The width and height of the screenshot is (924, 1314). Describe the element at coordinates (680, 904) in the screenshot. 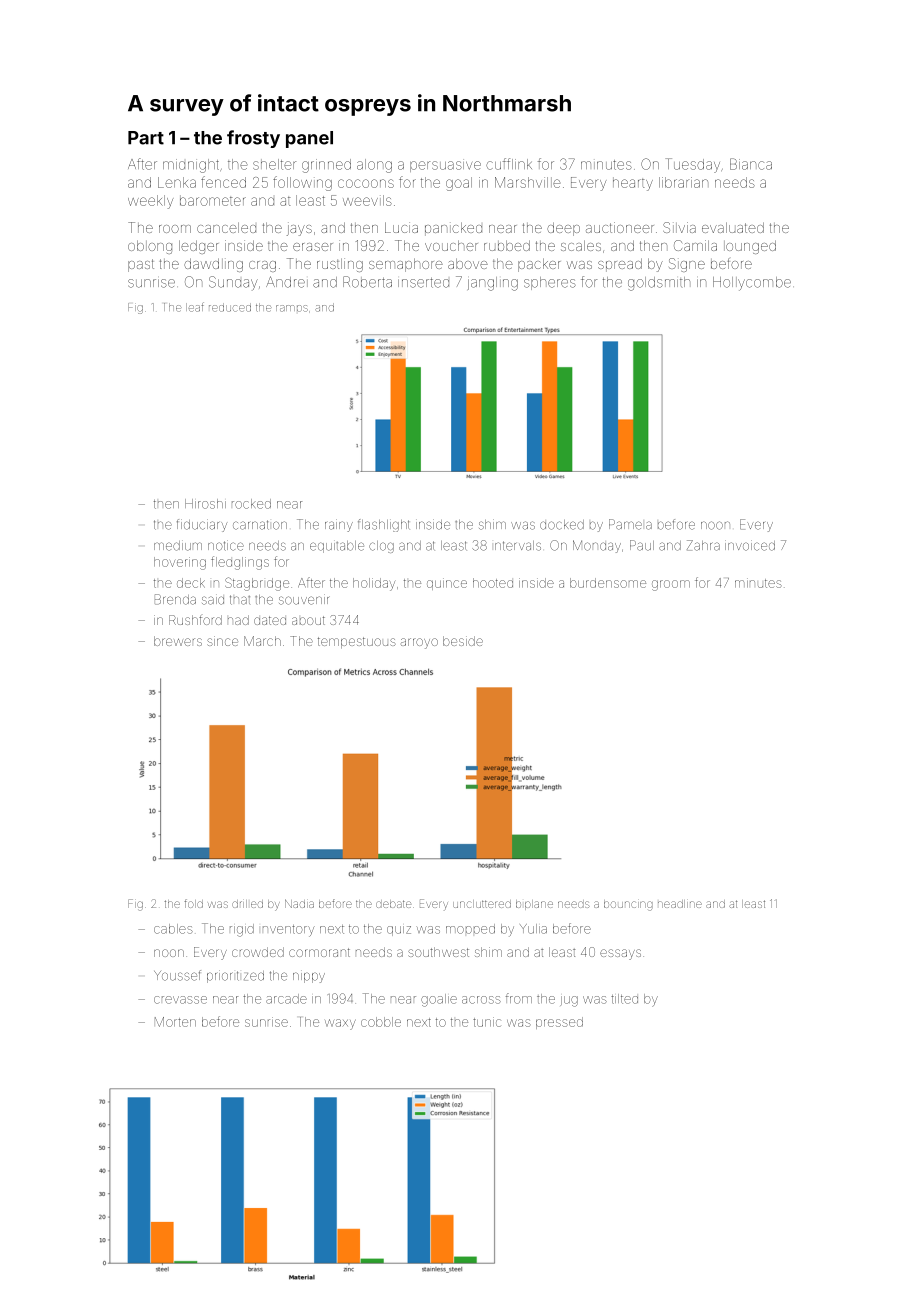

I see `headline` at that location.
